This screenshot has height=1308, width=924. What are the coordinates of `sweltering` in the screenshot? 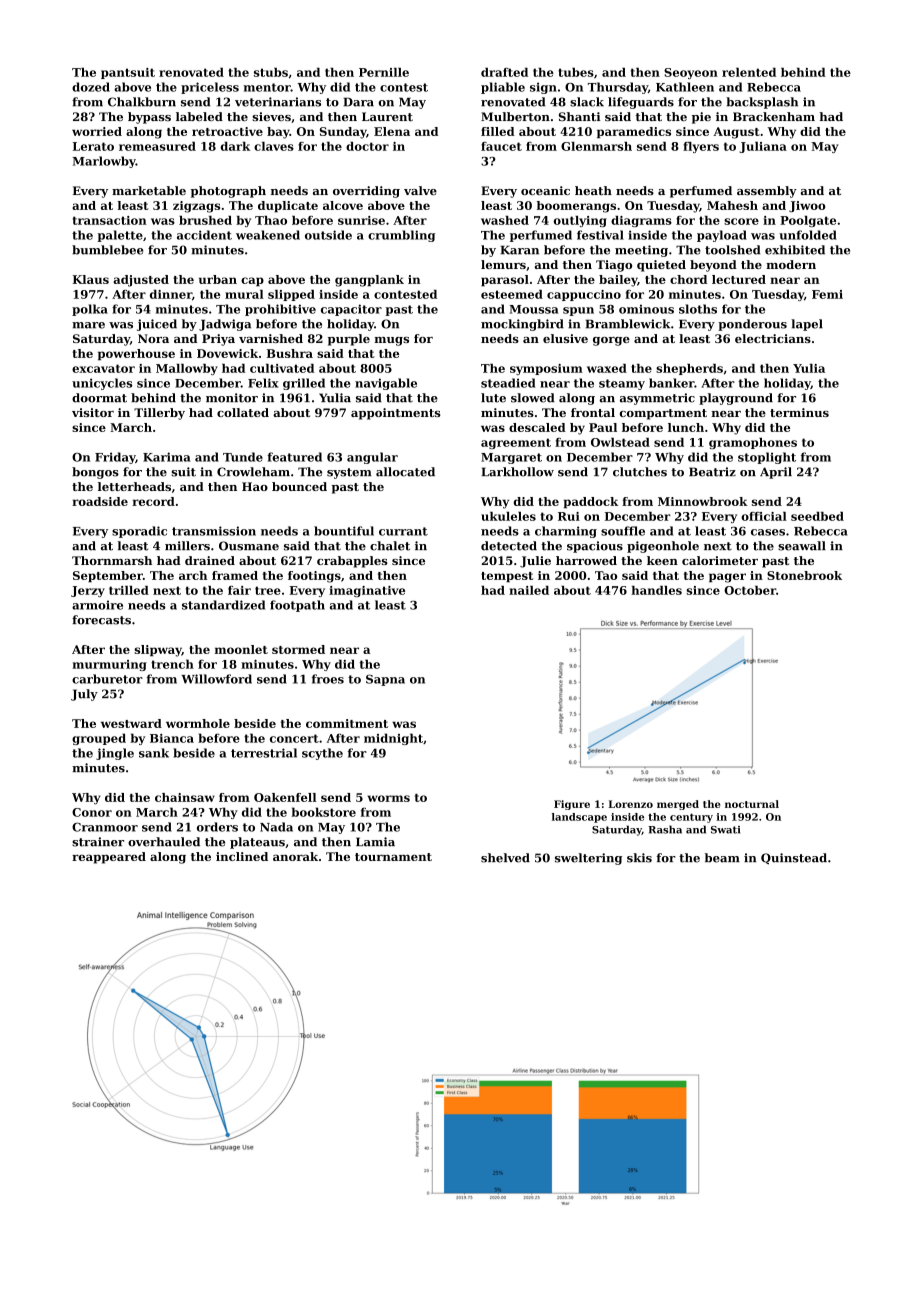 It's located at (588, 859).
